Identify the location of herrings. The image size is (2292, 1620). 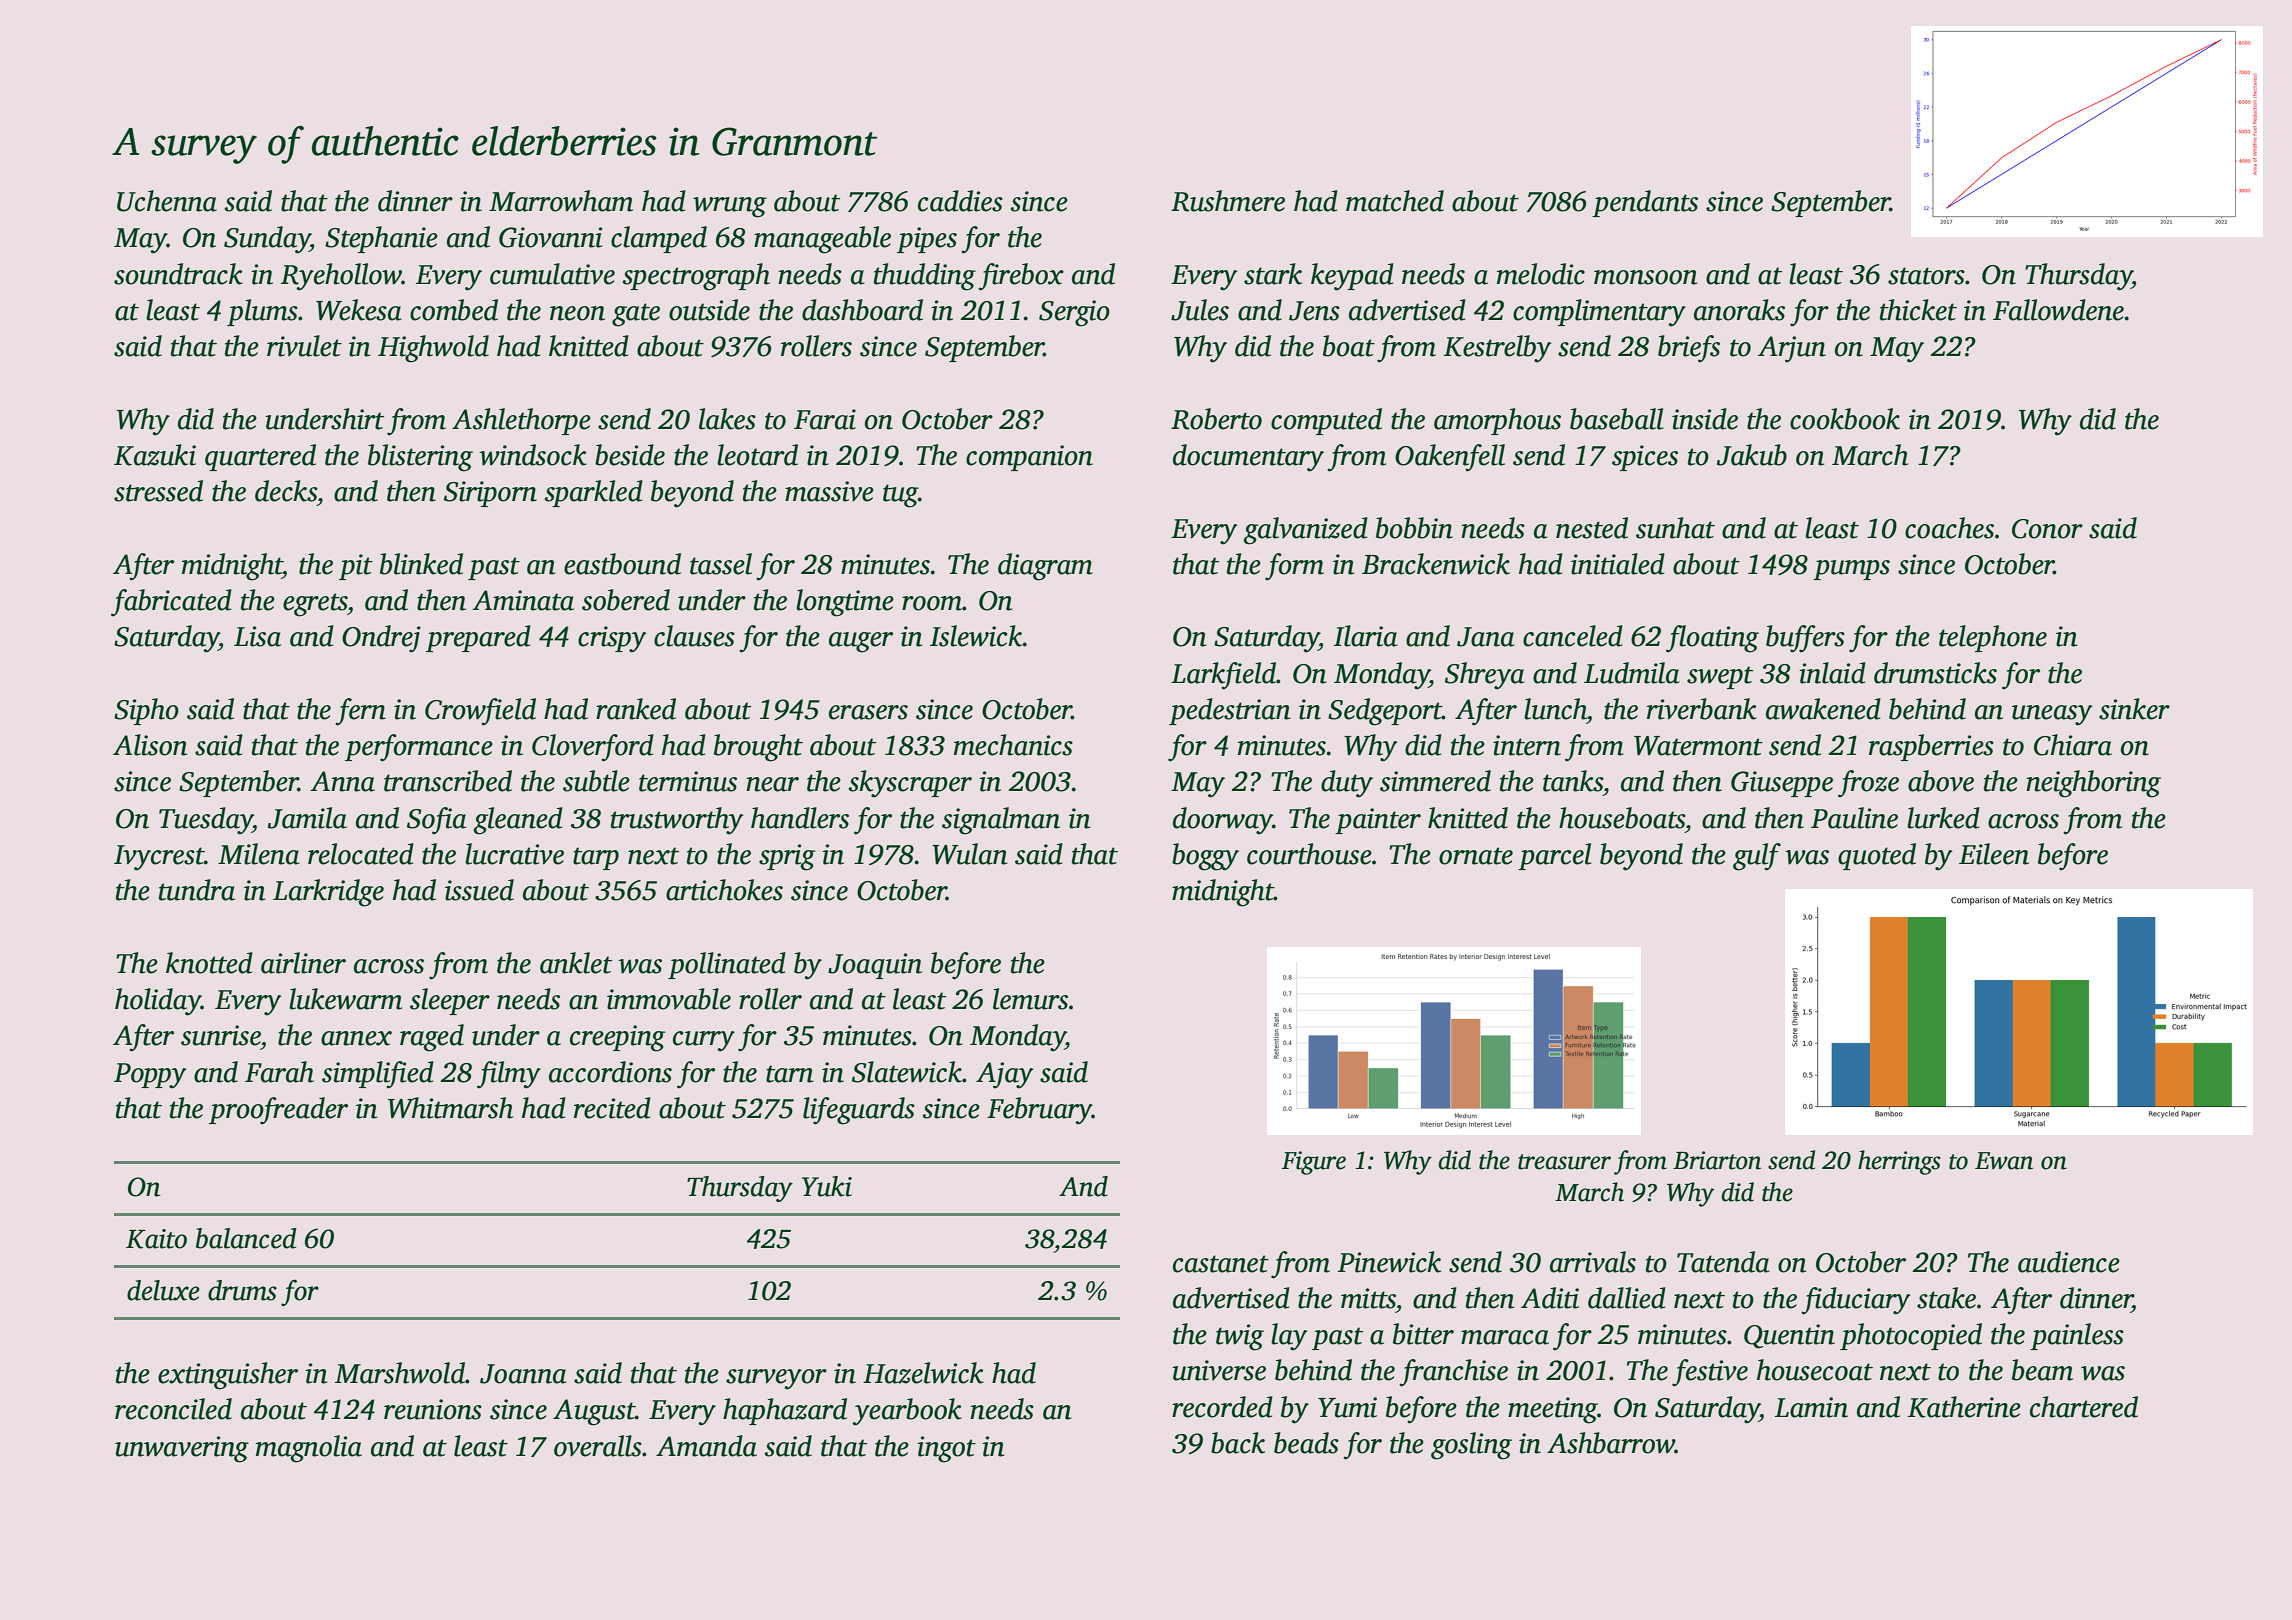
(1899, 1162).
